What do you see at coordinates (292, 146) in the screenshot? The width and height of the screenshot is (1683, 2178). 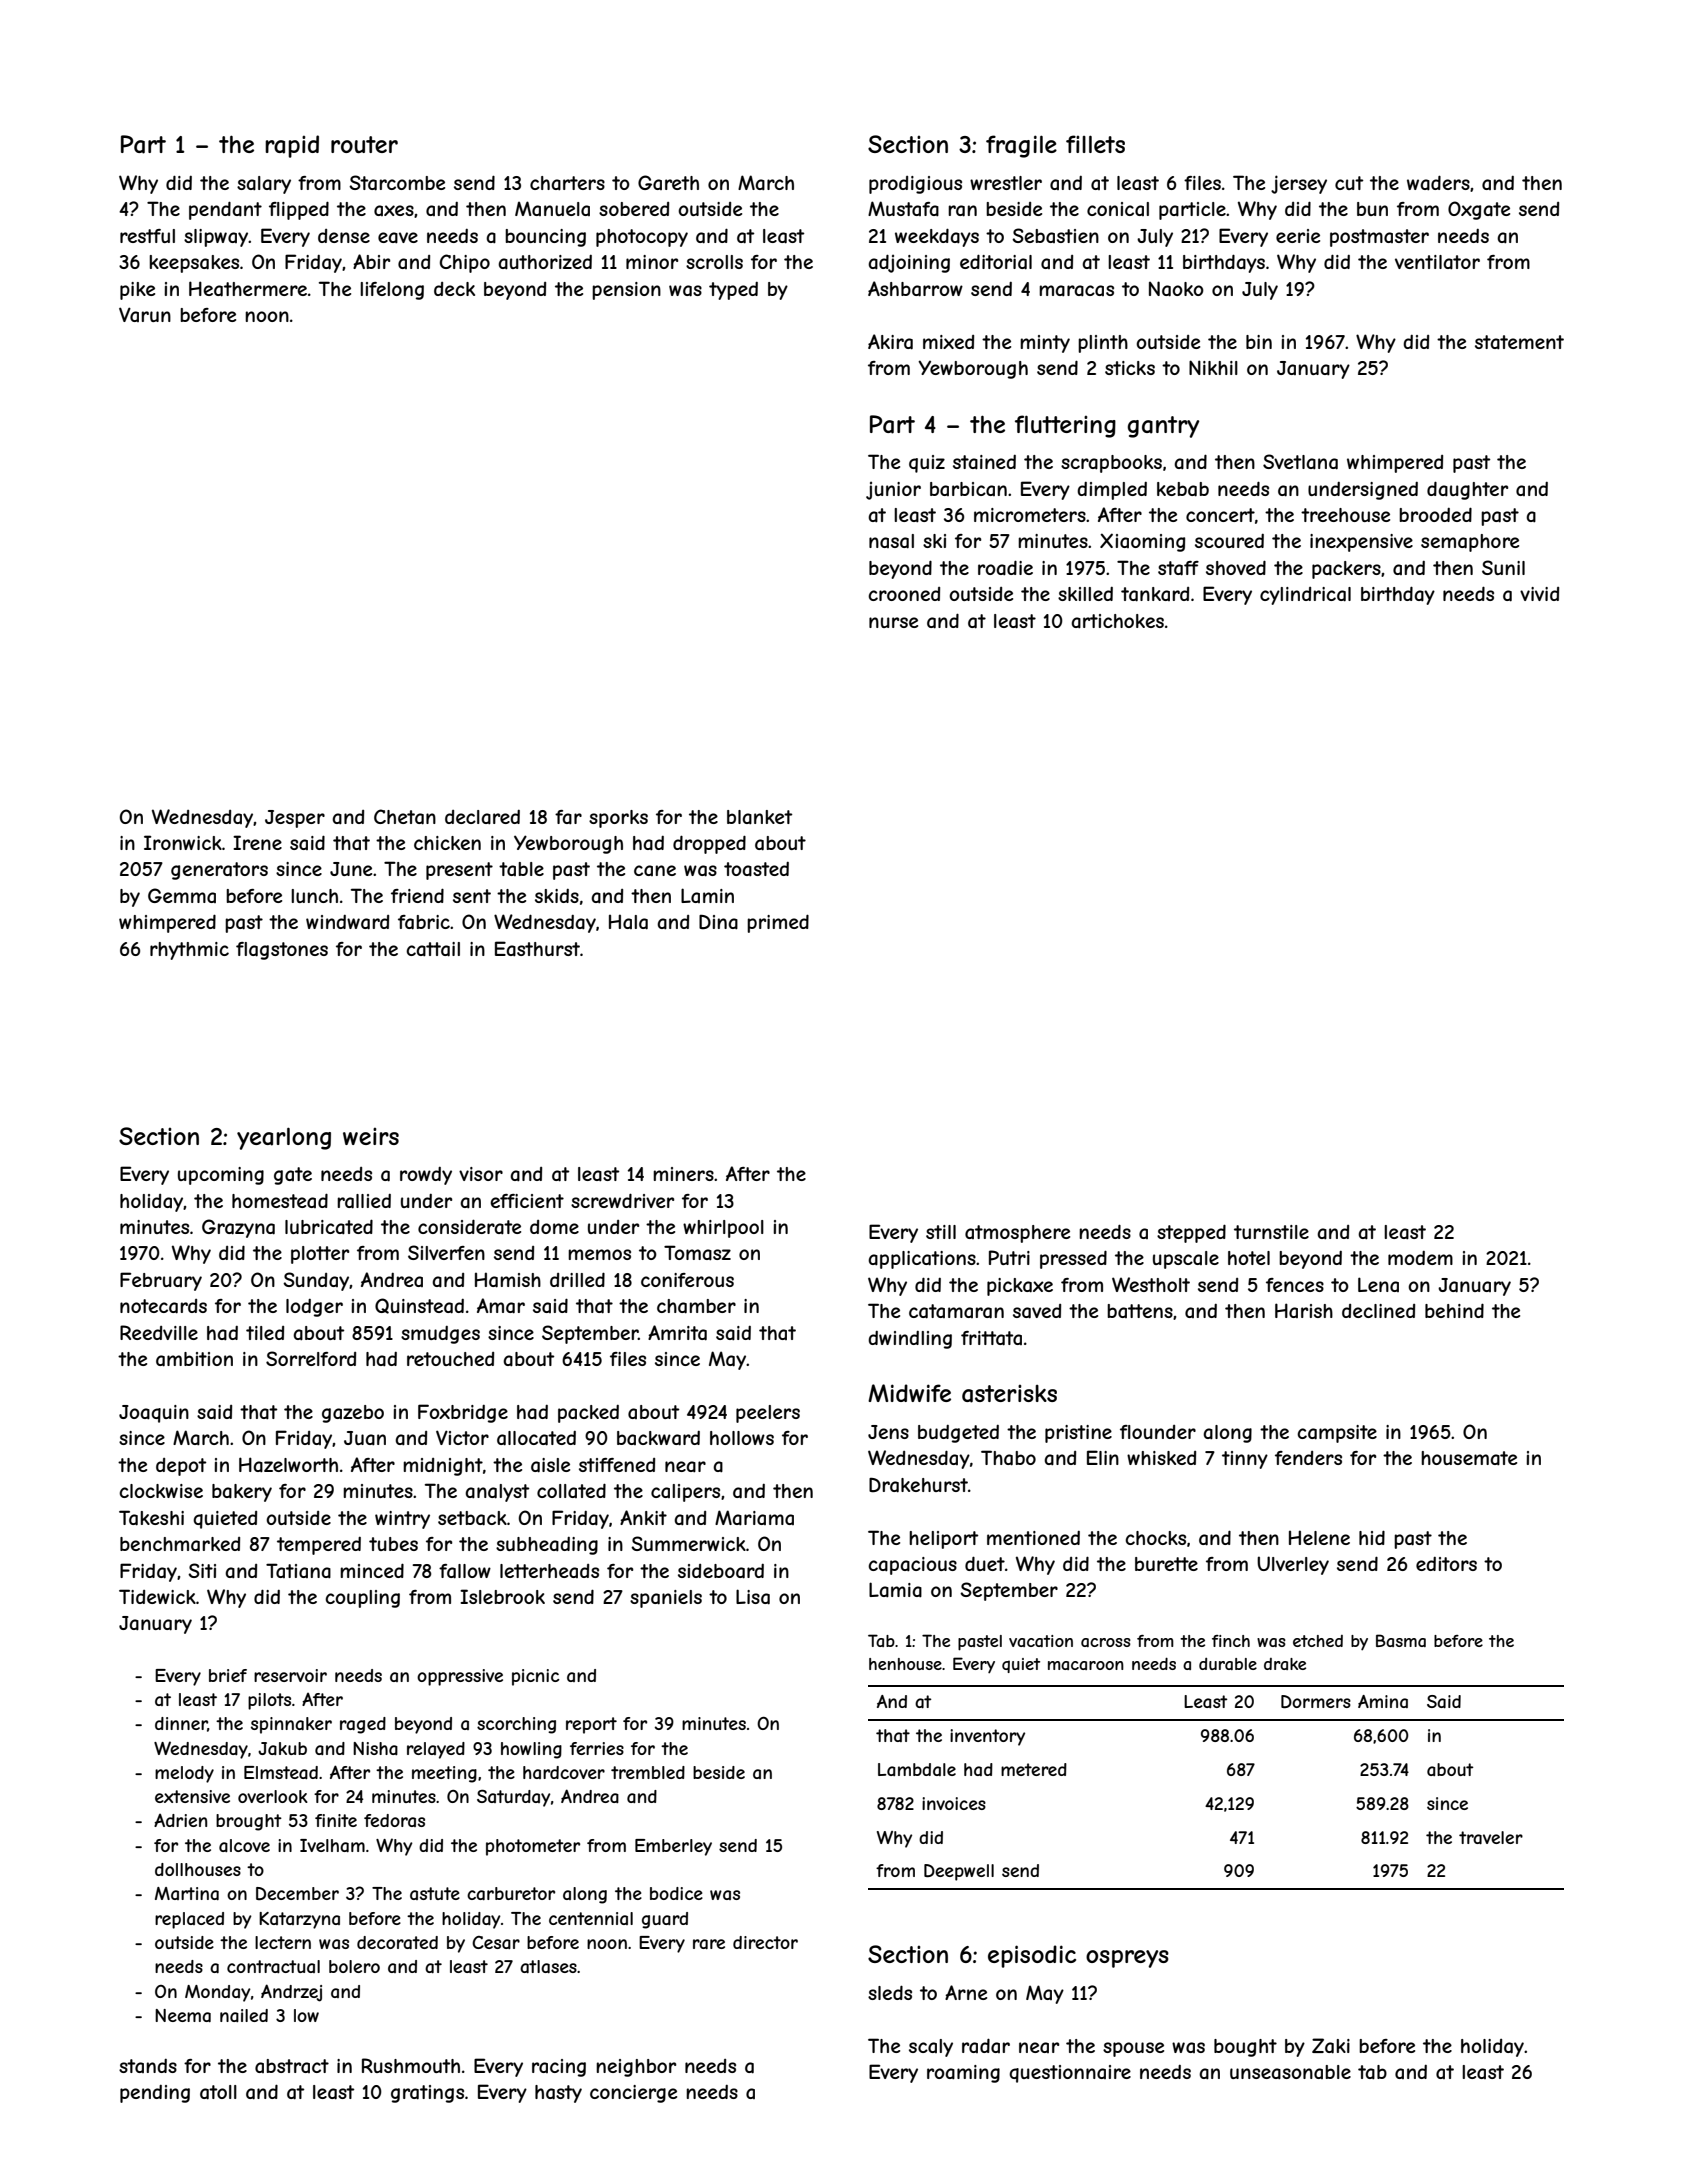 I see `rapid` at bounding box center [292, 146].
